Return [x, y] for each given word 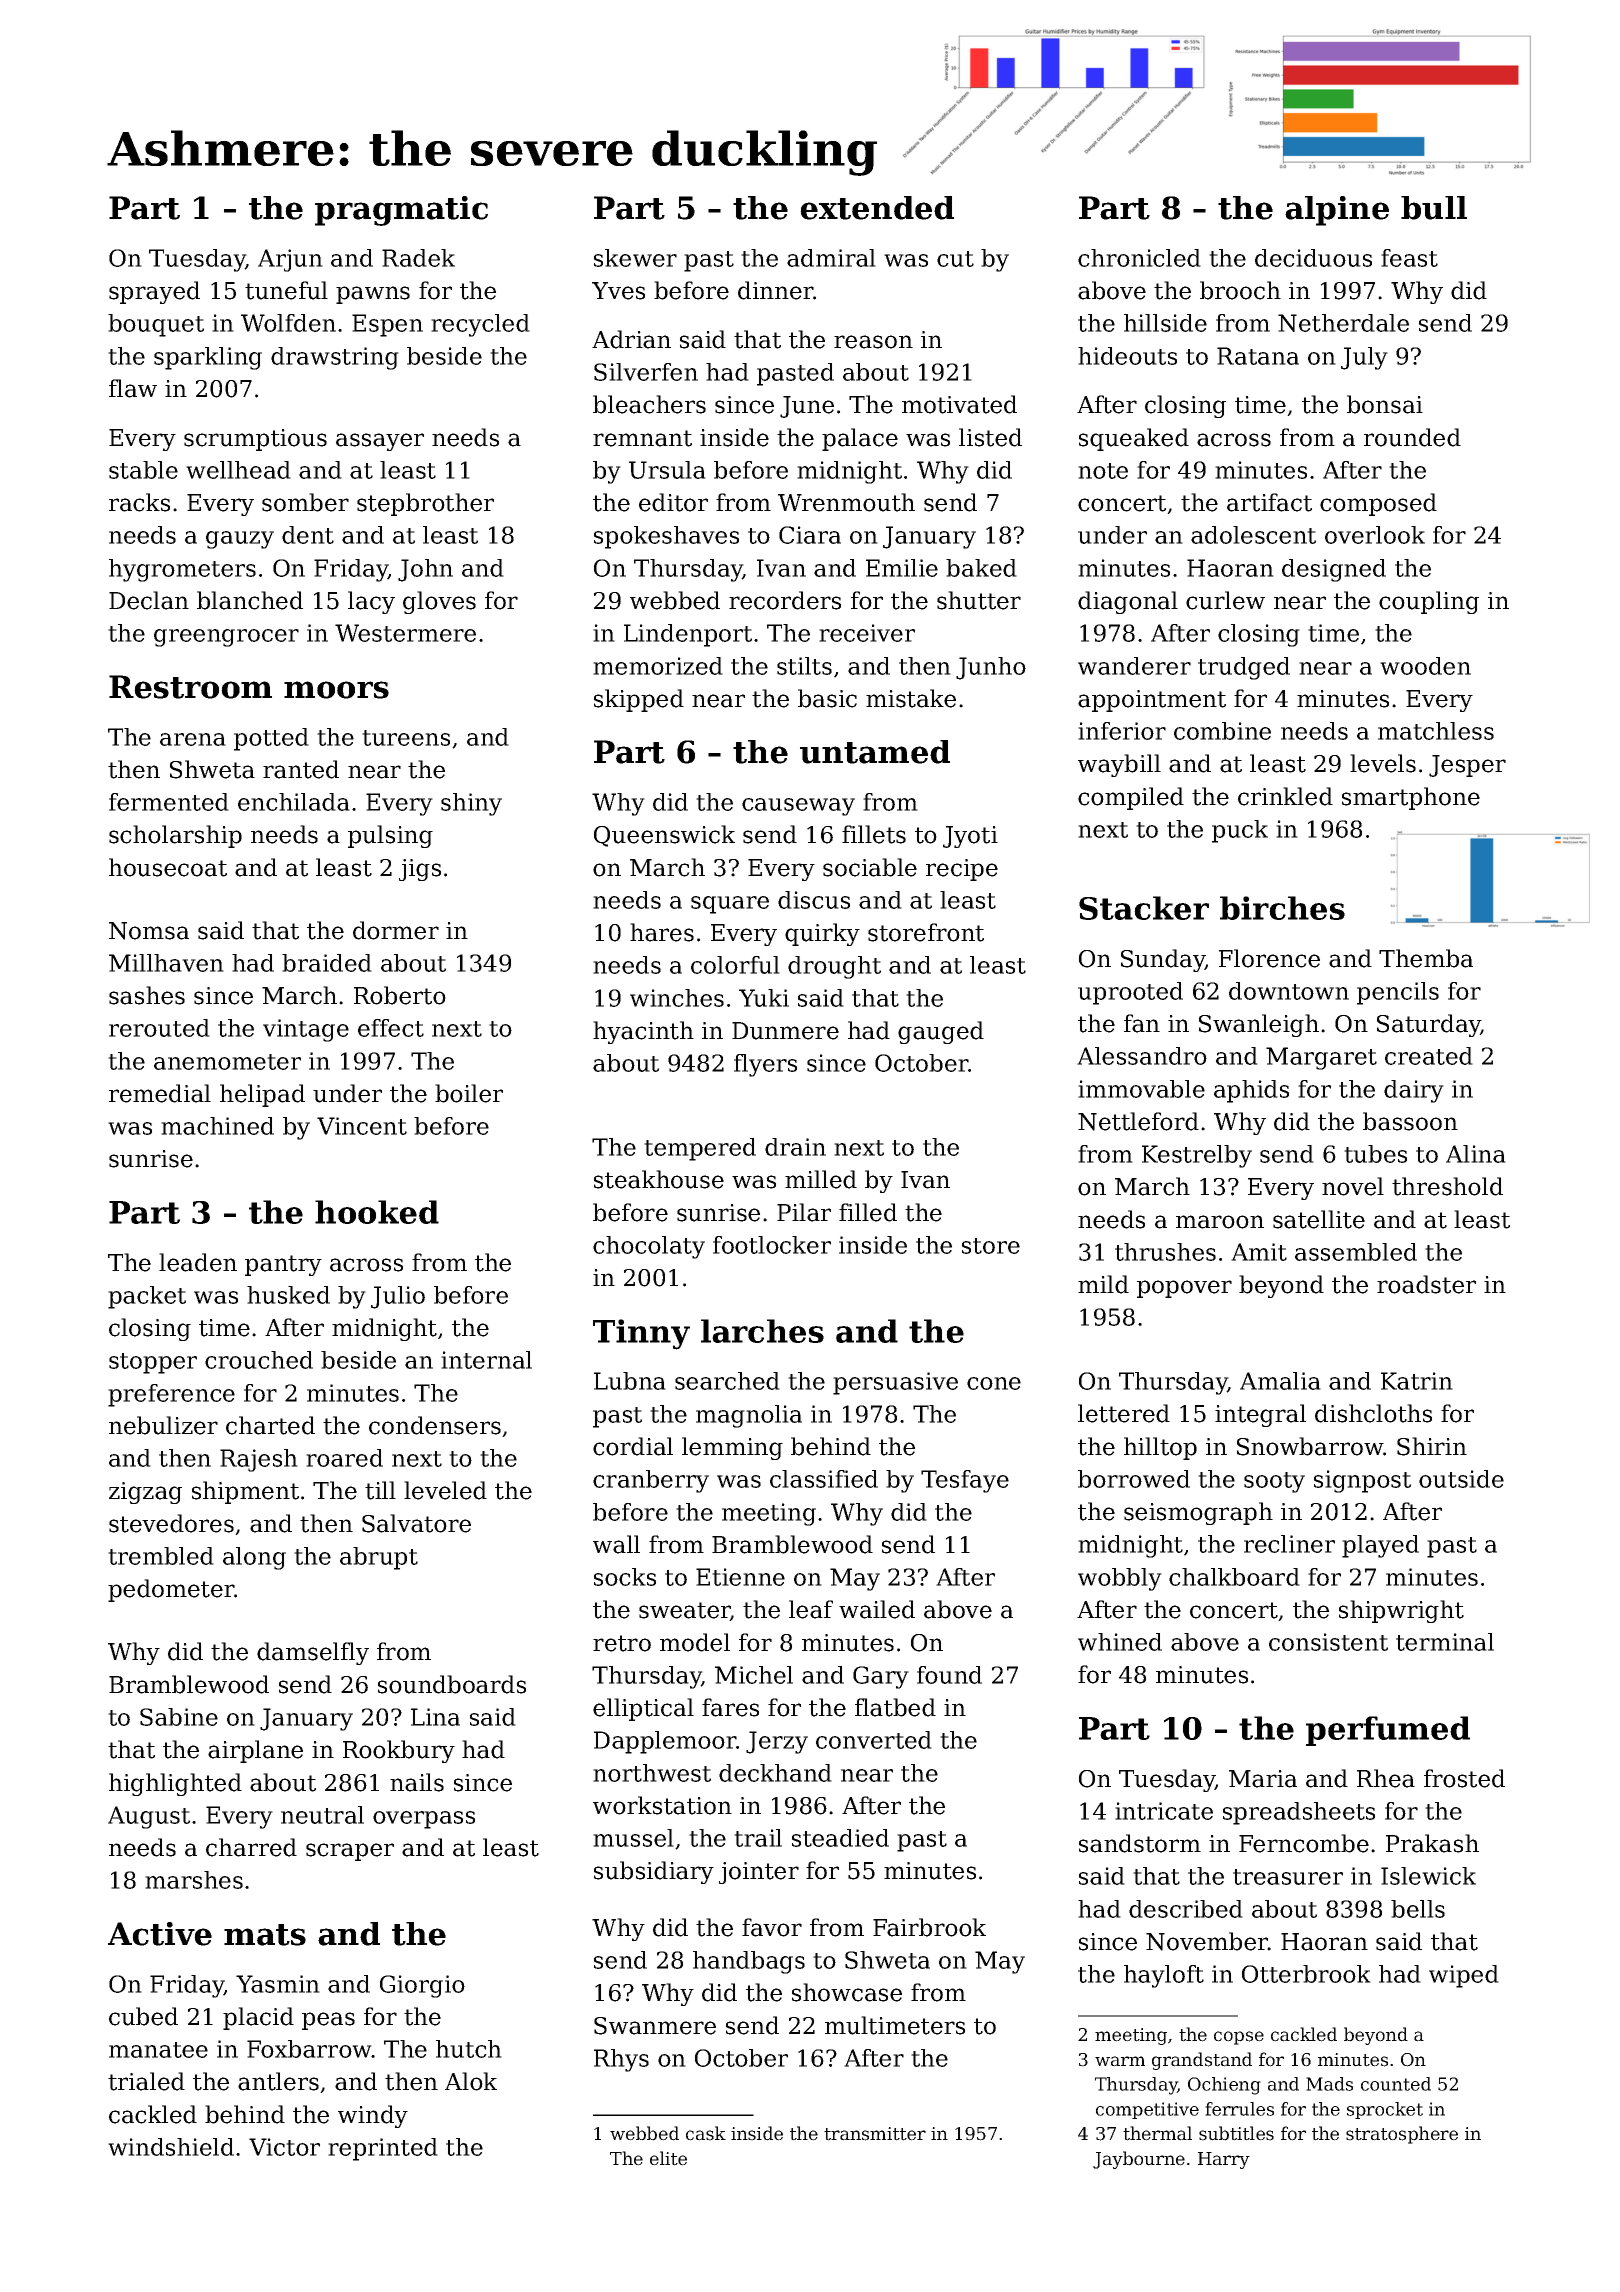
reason [873, 342]
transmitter [875, 2134]
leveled [445, 1490]
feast [1409, 258]
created [1429, 1056]
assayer [380, 442]
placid [258, 2018]
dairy [1414, 1091]
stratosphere [1402, 2135]
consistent [1328, 1642]
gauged [941, 1032]
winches [677, 998]
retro [622, 1643]
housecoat [168, 867]
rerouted [159, 1028]
